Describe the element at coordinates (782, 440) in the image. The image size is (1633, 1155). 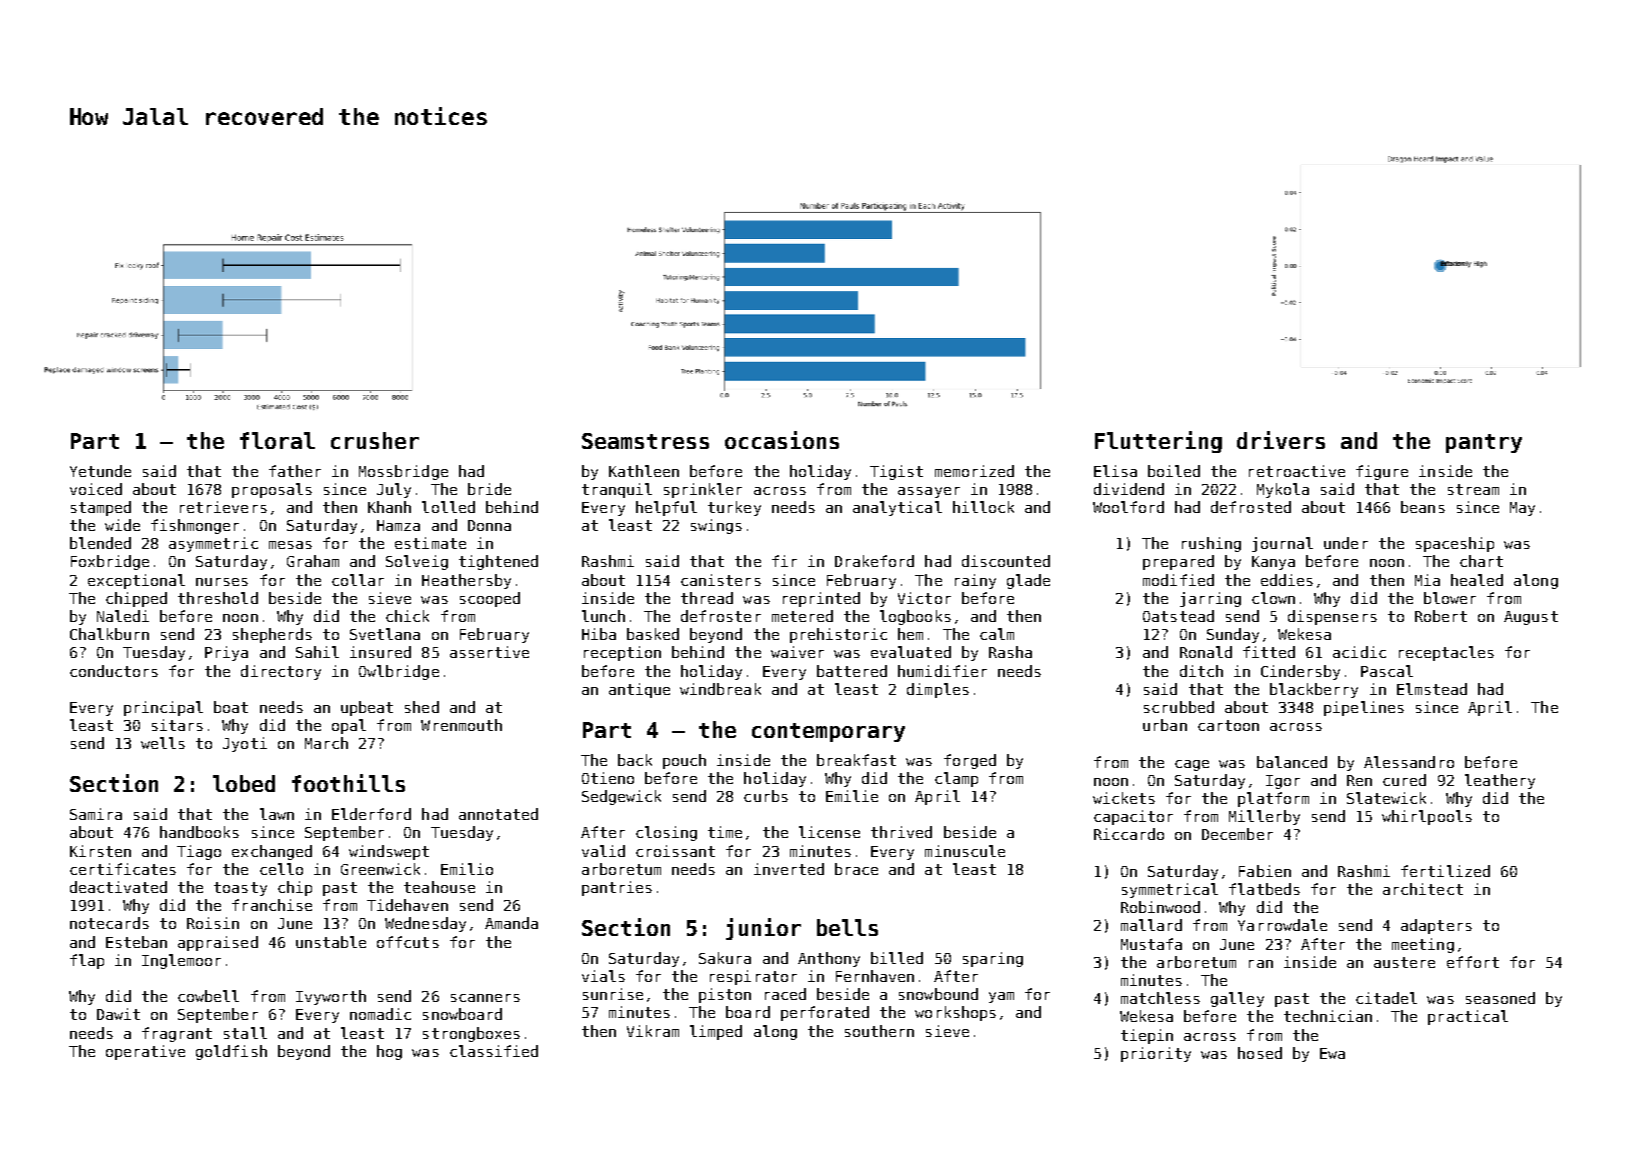
I see `occasions` at that location.
